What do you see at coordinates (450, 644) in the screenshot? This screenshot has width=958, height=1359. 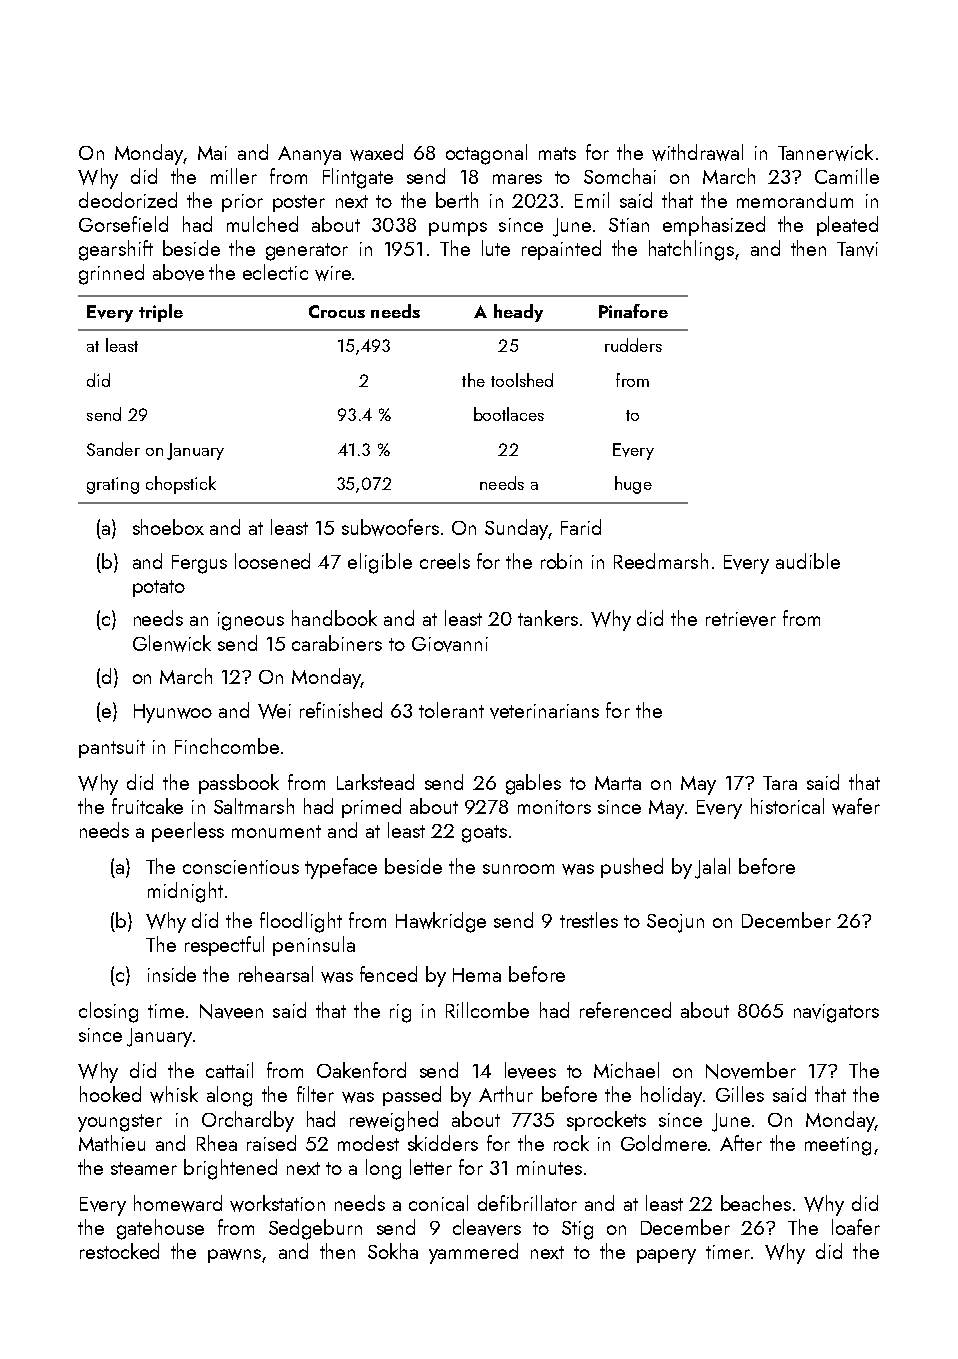 I see `Giovanni` at bounding box center [450, 644].
